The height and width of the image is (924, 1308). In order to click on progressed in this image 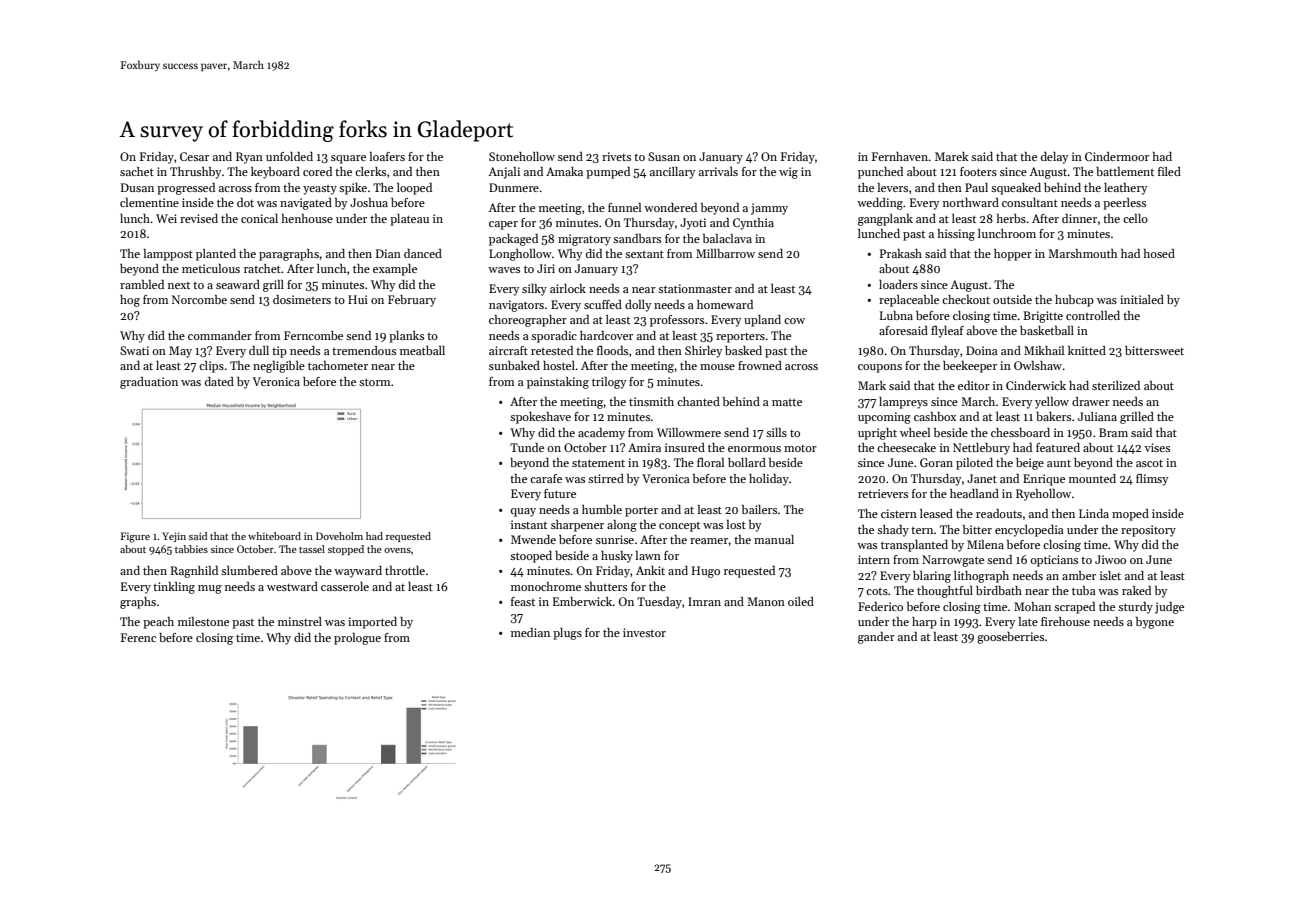, I will do `click(186, 189)`.
